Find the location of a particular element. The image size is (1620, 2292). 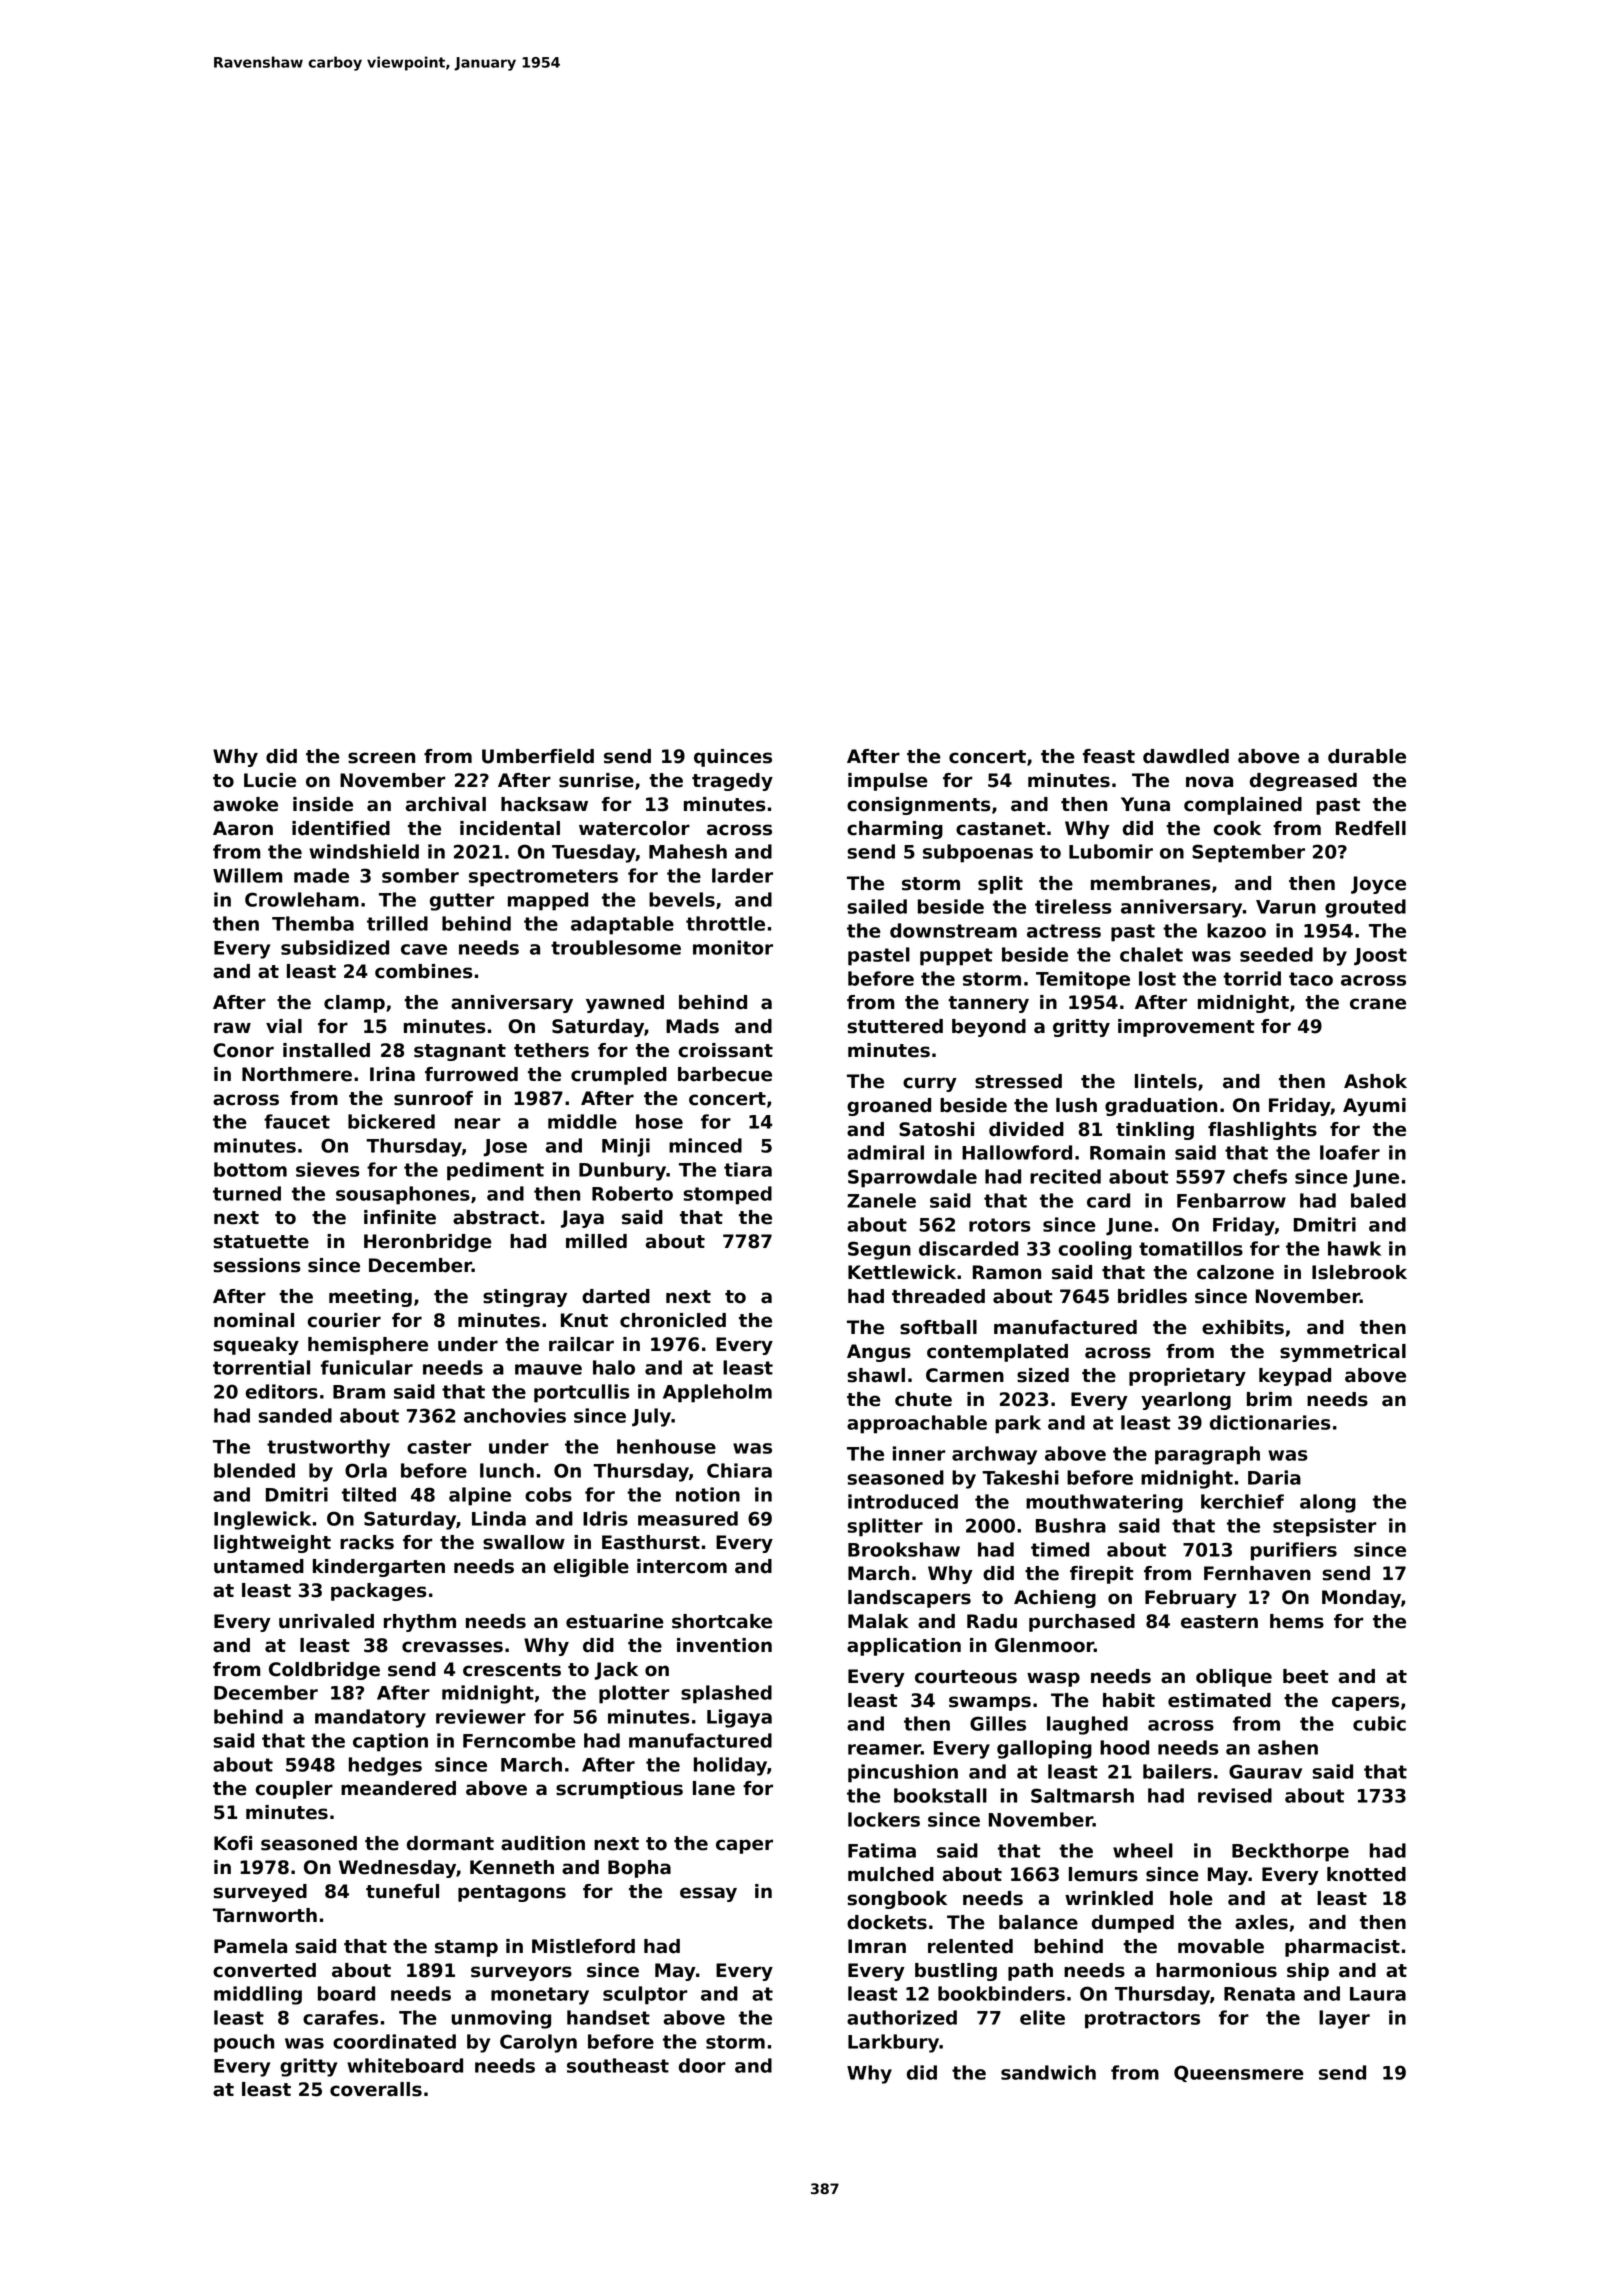

holiday is located at coordinates (730, 1766).
